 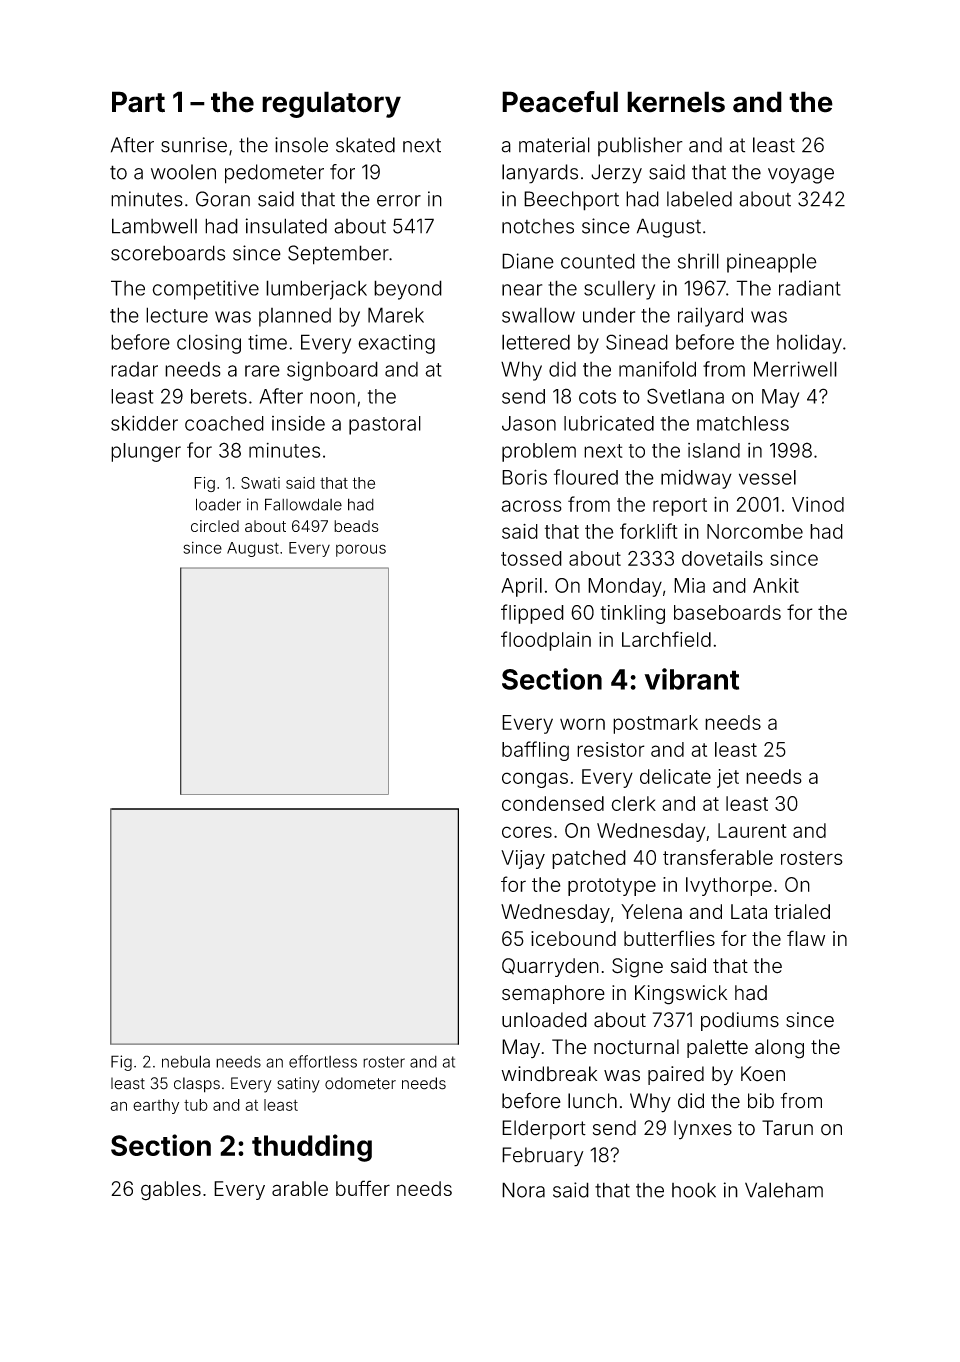 I want to click on Peaceful, so click(x=560, y=102).
